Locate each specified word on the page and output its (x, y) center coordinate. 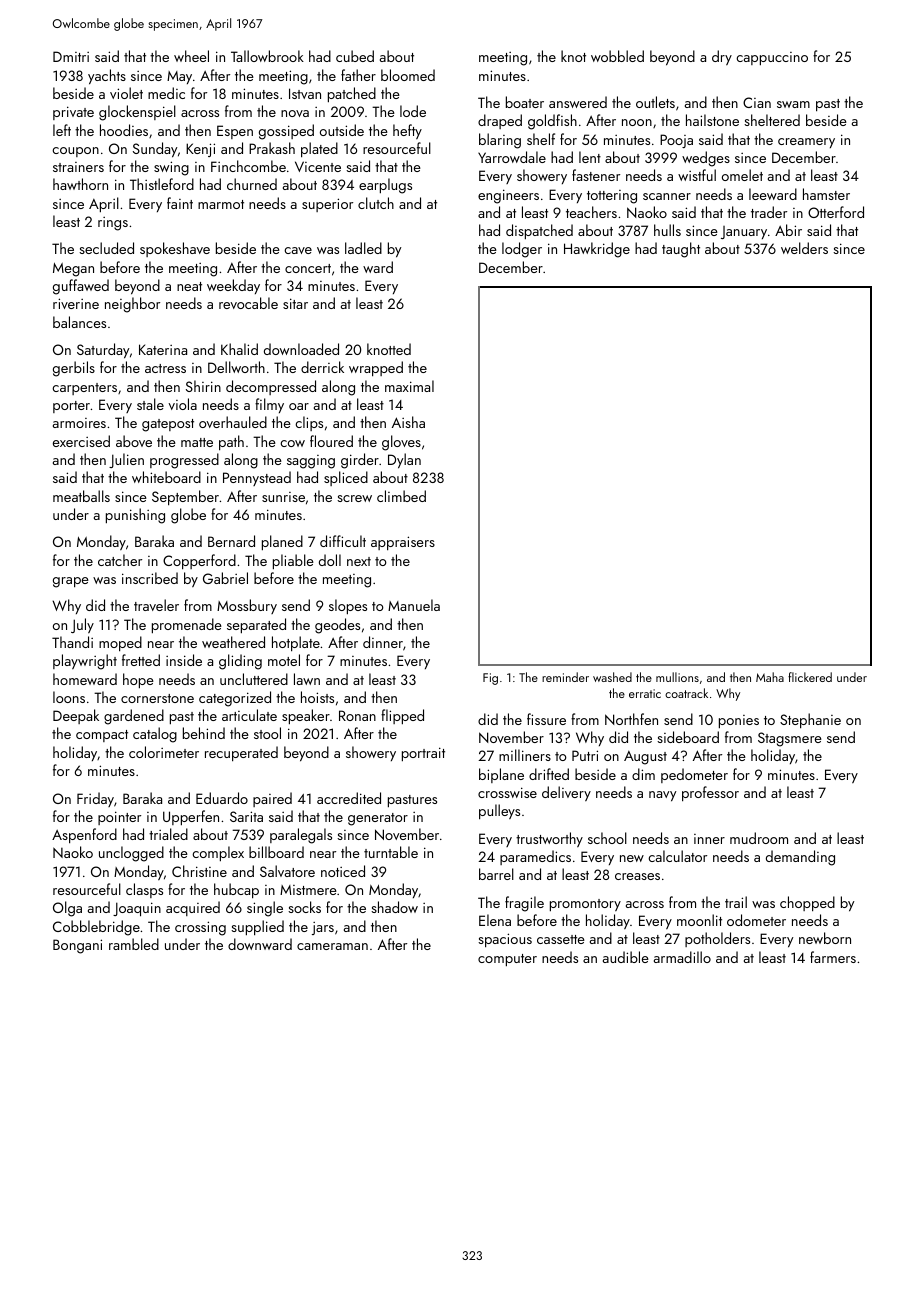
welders (804, 248)
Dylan (404, 461)
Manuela (414, 605)
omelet (742, 175)
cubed (355, 56)
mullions (677, 677)
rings (113, 224)
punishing (135, 516)
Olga (67, 909)
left (62, 130)
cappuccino (772, 58)
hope (138, 680)
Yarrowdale (512, 157)
